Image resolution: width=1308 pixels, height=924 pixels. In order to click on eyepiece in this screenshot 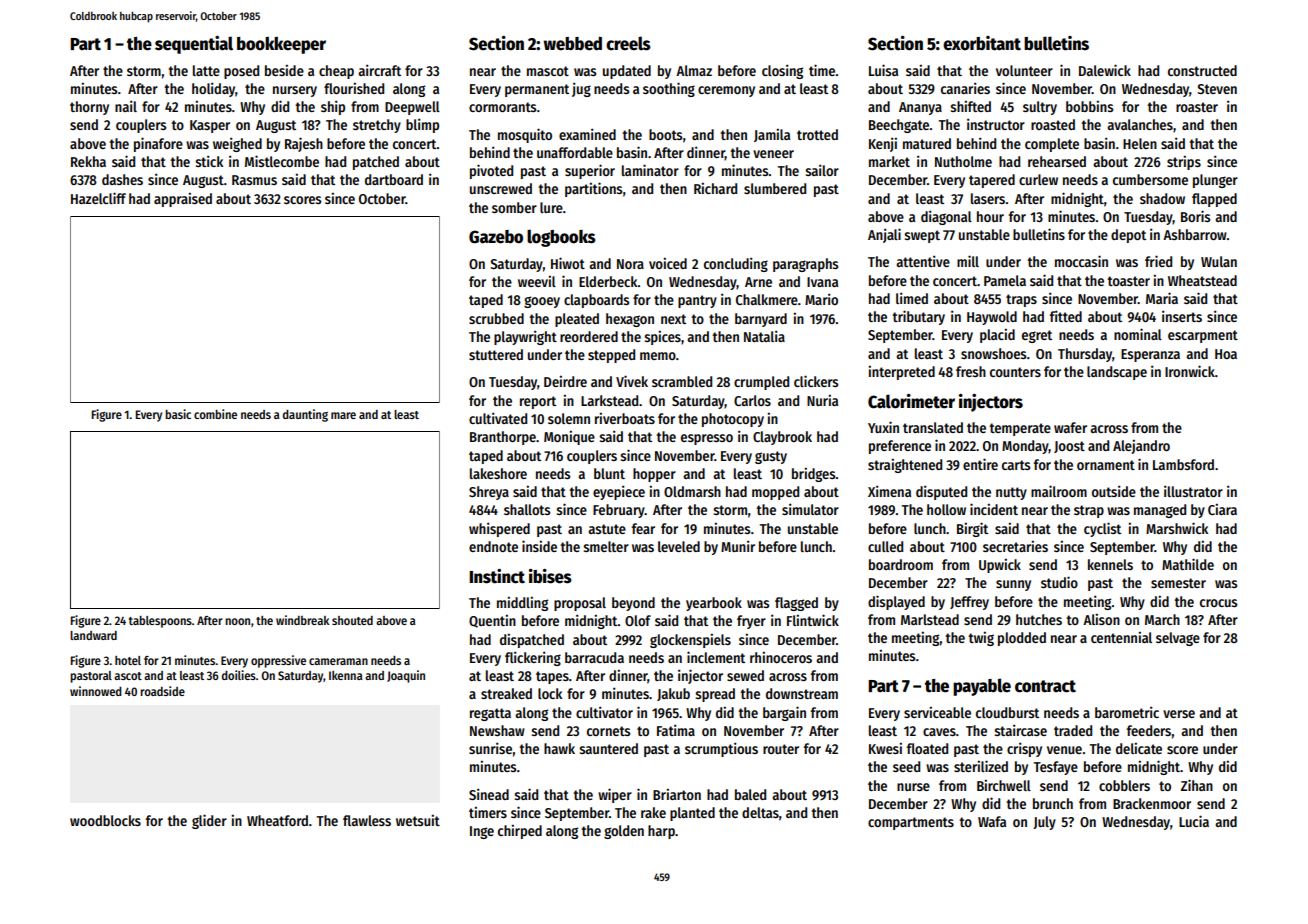, I will do `click(619, 492)`.
